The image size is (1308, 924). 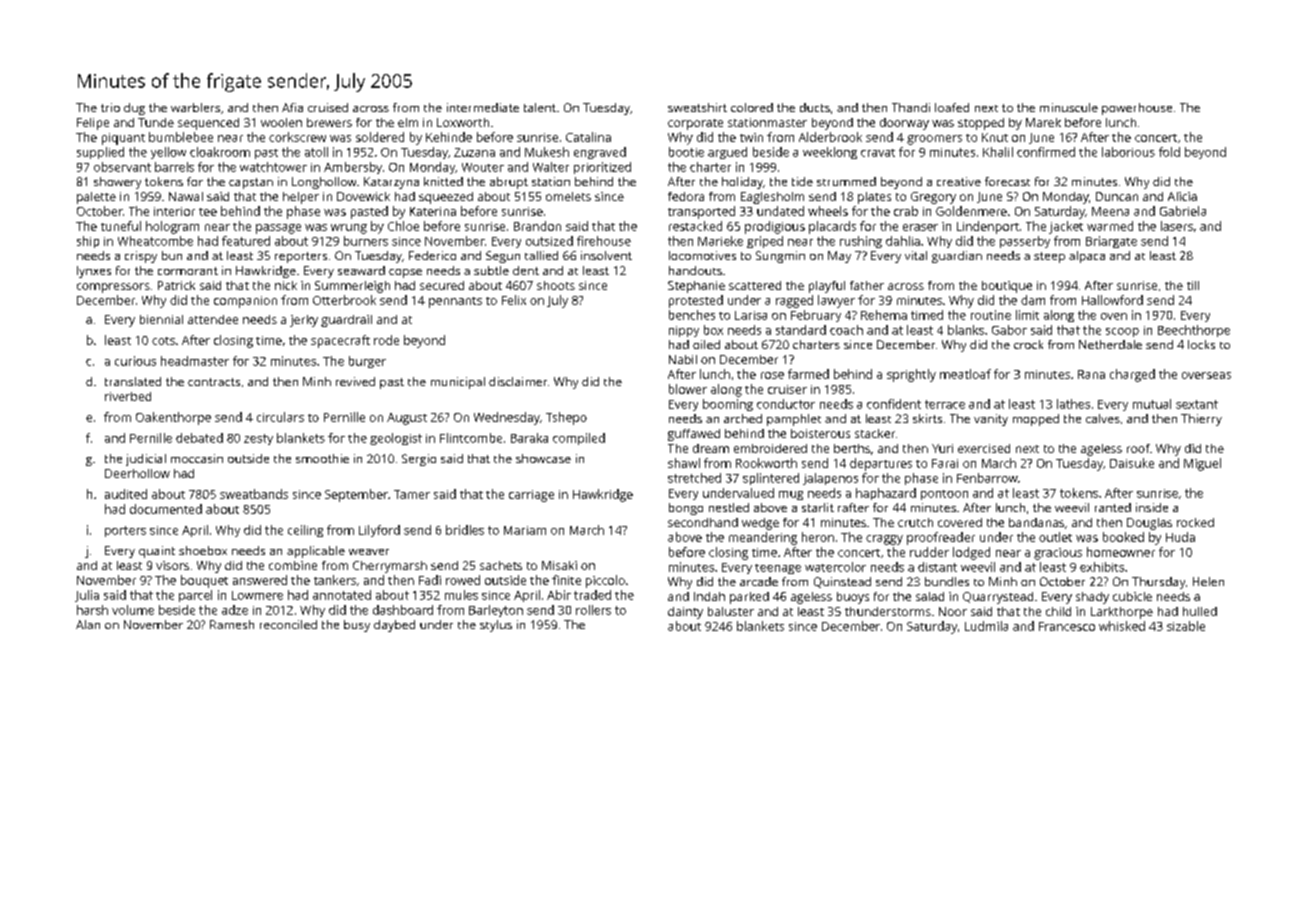 I want to click on outlet, so click(x=1055, y=537).
